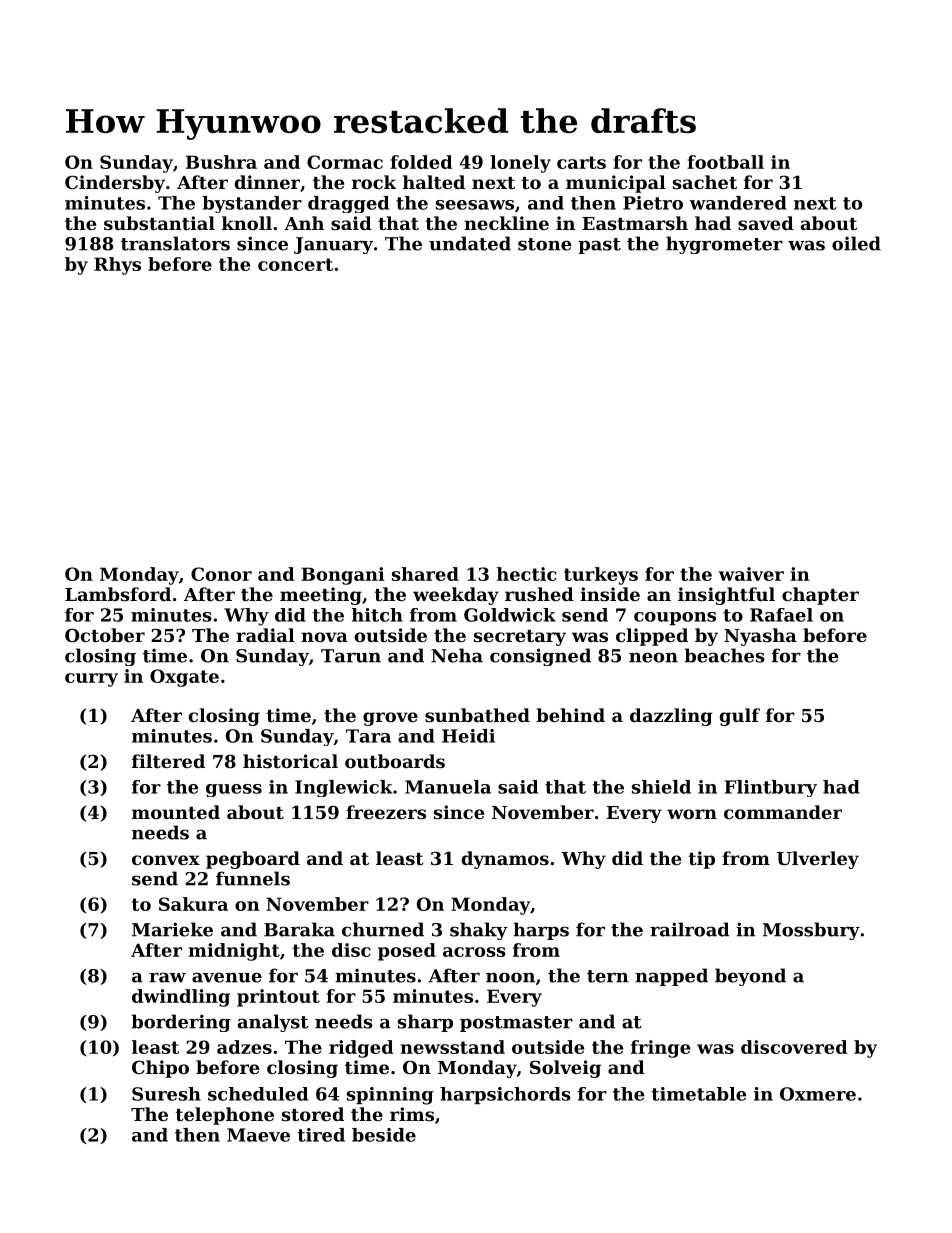 This document has height=1233, width=952. I want to click on October, so click(105, 635).
